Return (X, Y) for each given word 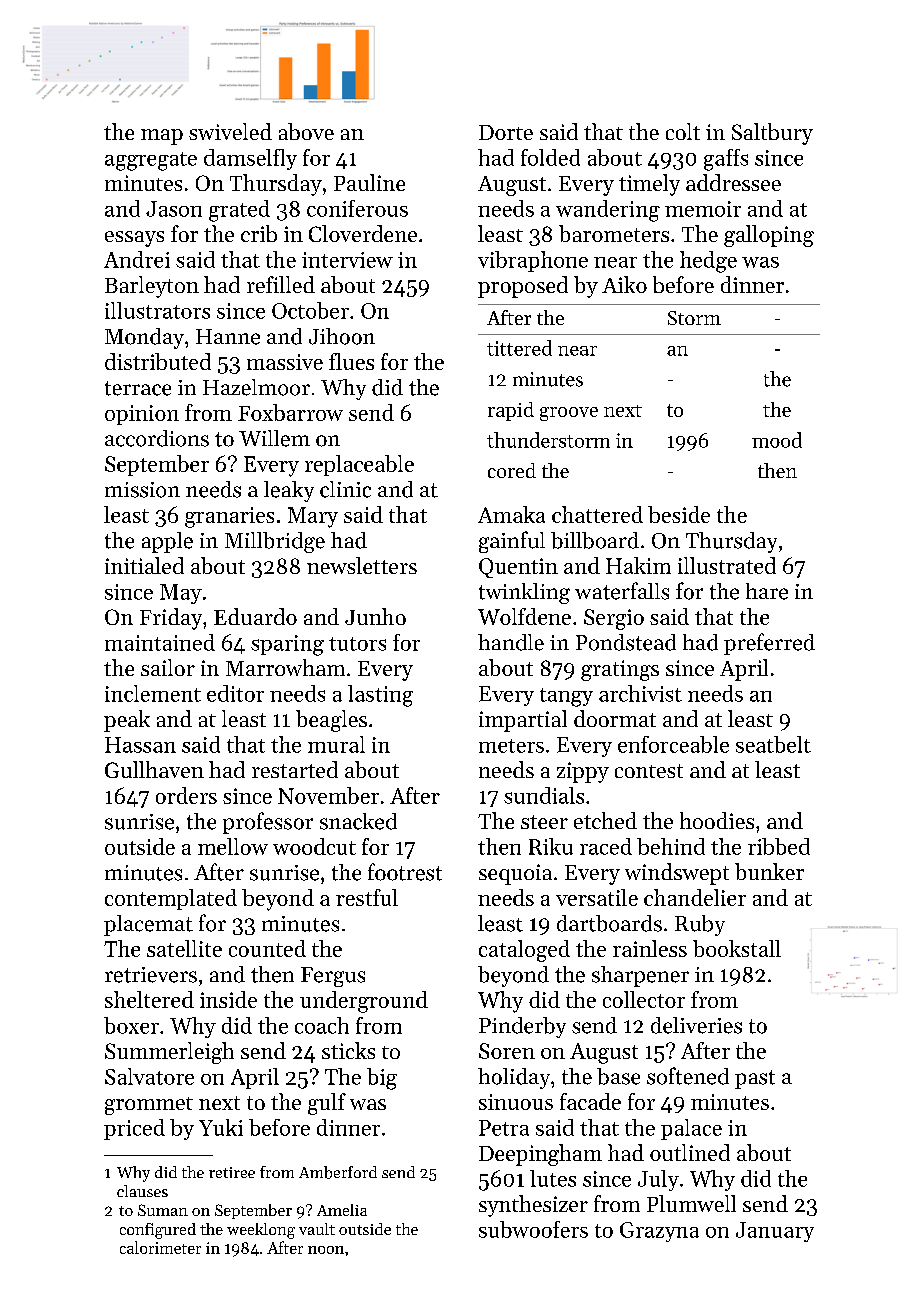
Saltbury (772, 134)
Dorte (506, 132)
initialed (144, 565)
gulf (327, 1104)
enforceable (673, 744)
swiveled (230, 131)
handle (511, 642)
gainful (512, 542)
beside (679, 514)
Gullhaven (154, 769)
